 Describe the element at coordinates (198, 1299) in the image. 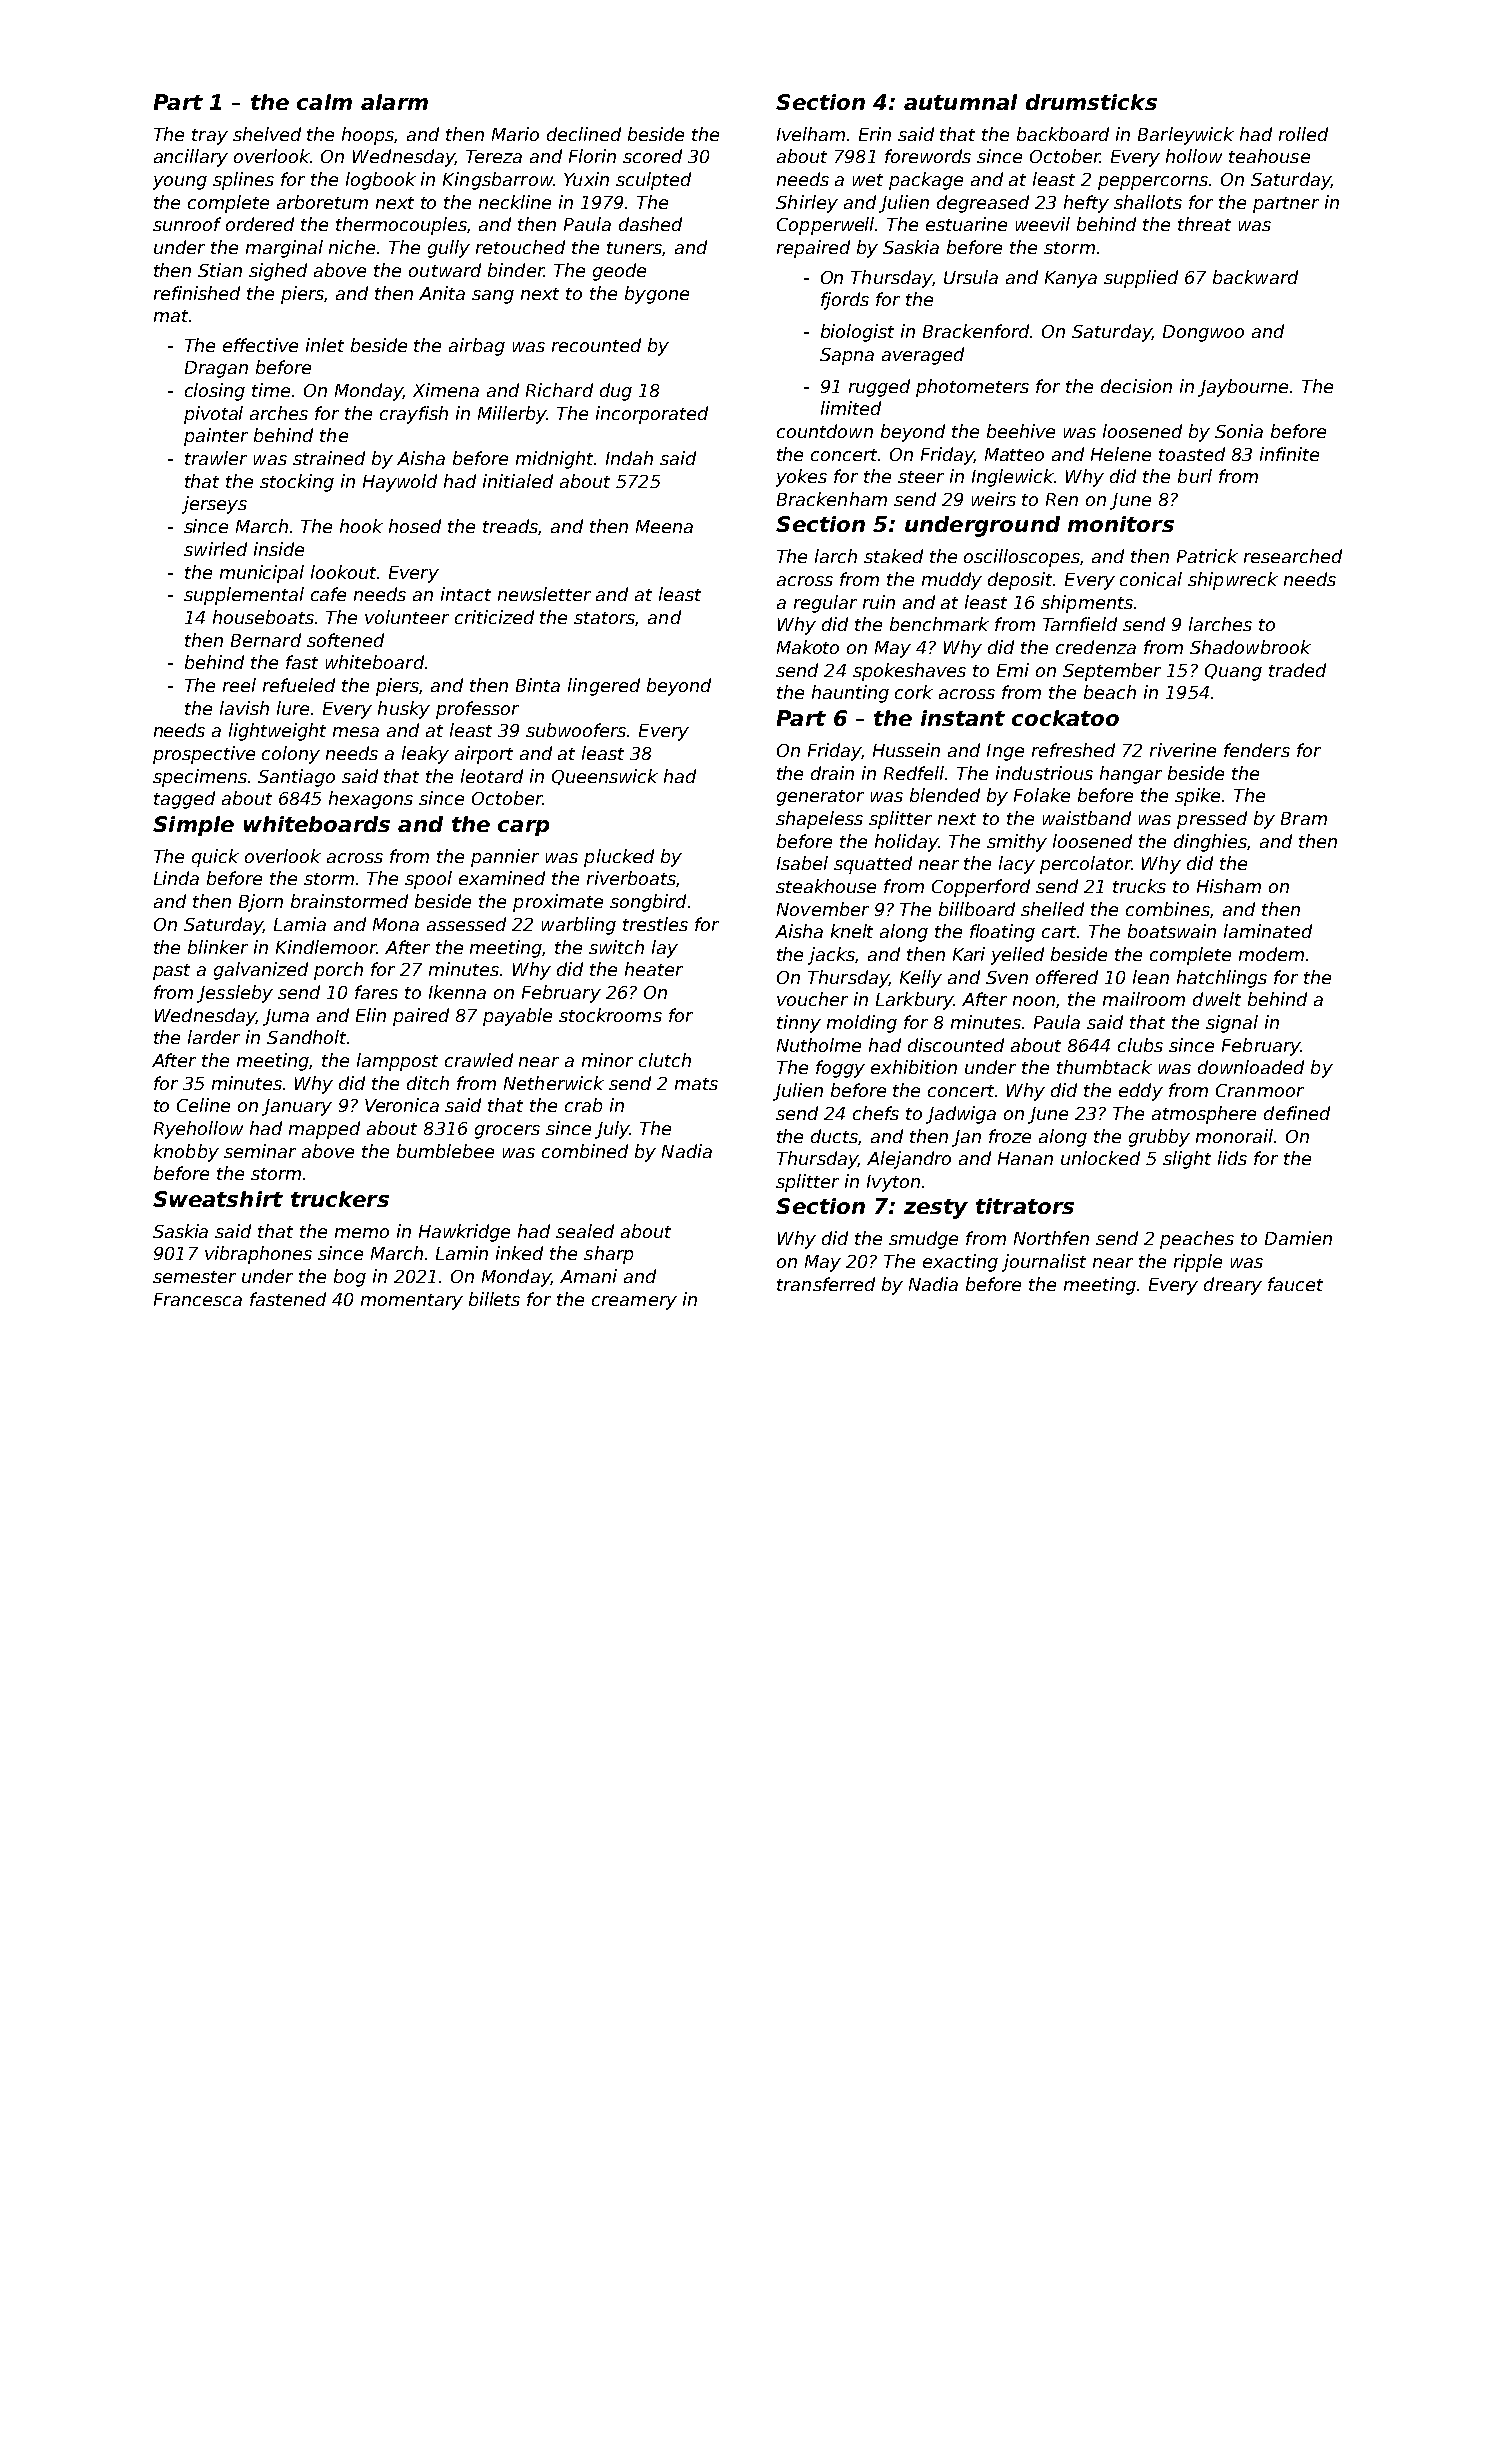

I see `Francesca` at that location.
